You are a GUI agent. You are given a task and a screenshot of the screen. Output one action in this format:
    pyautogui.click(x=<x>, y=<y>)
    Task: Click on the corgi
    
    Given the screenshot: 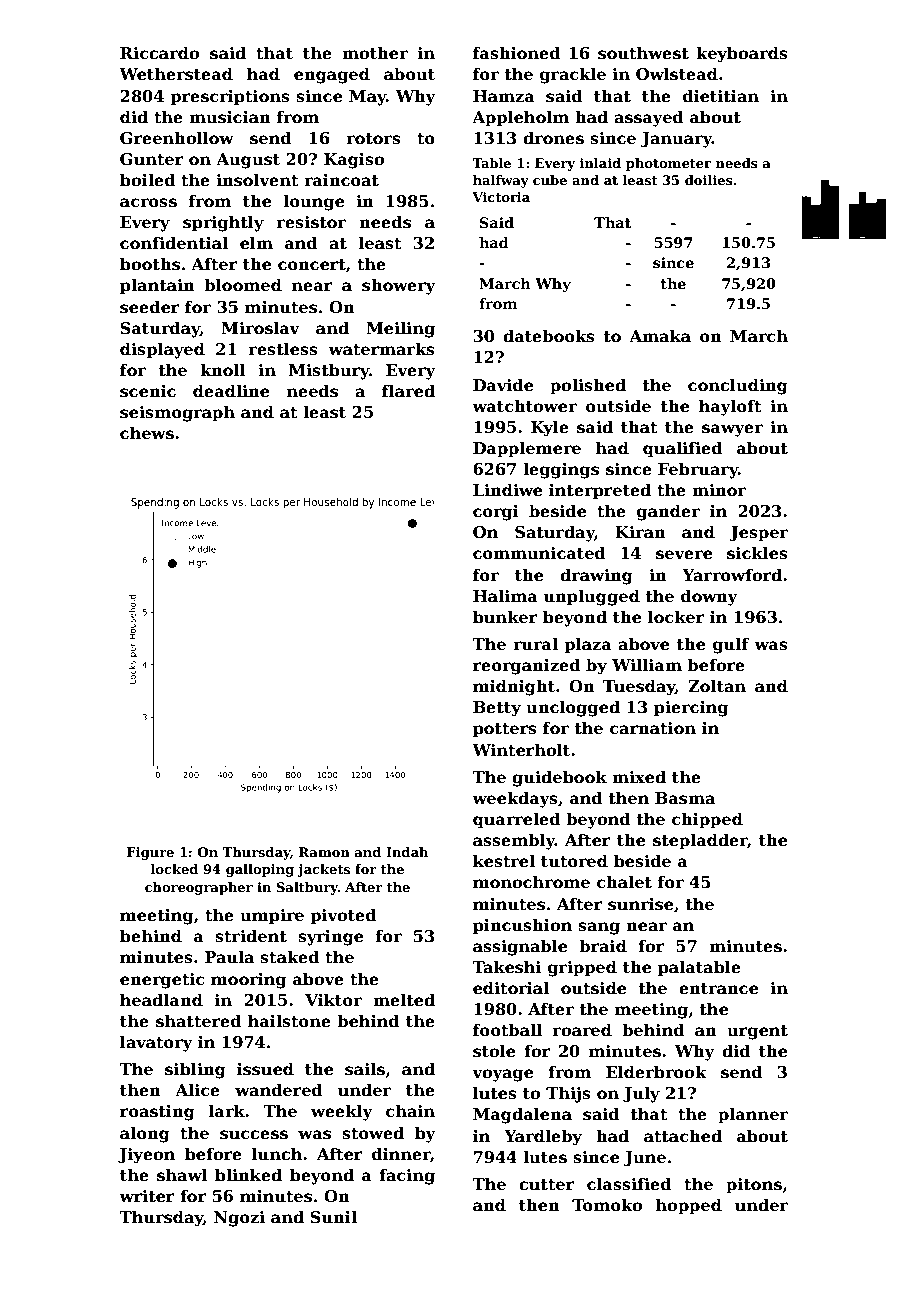 What is the action you would take?
    pyautogui.click(x=496, y=513)
